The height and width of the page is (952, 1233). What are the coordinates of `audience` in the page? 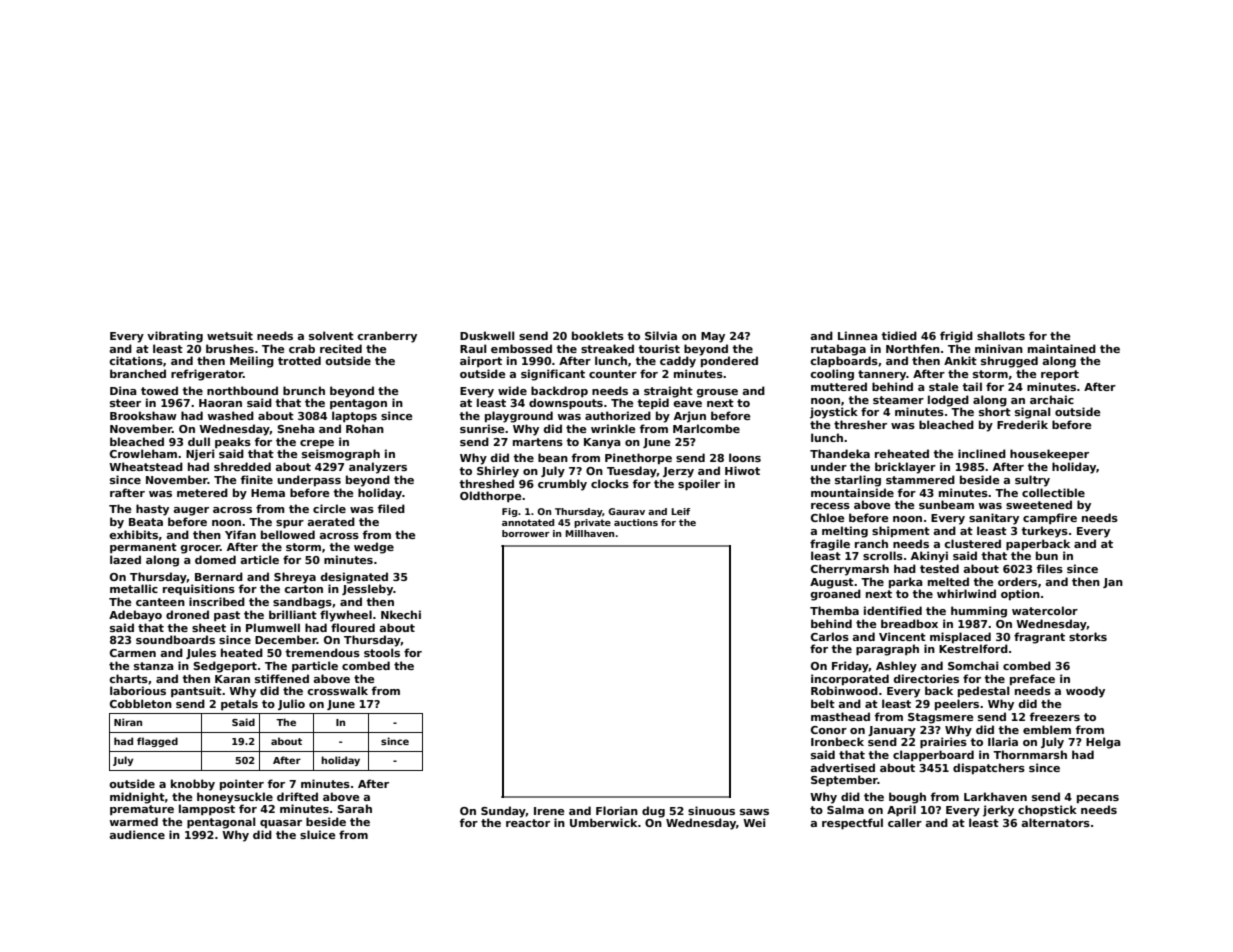 It's located at (137, 834).
